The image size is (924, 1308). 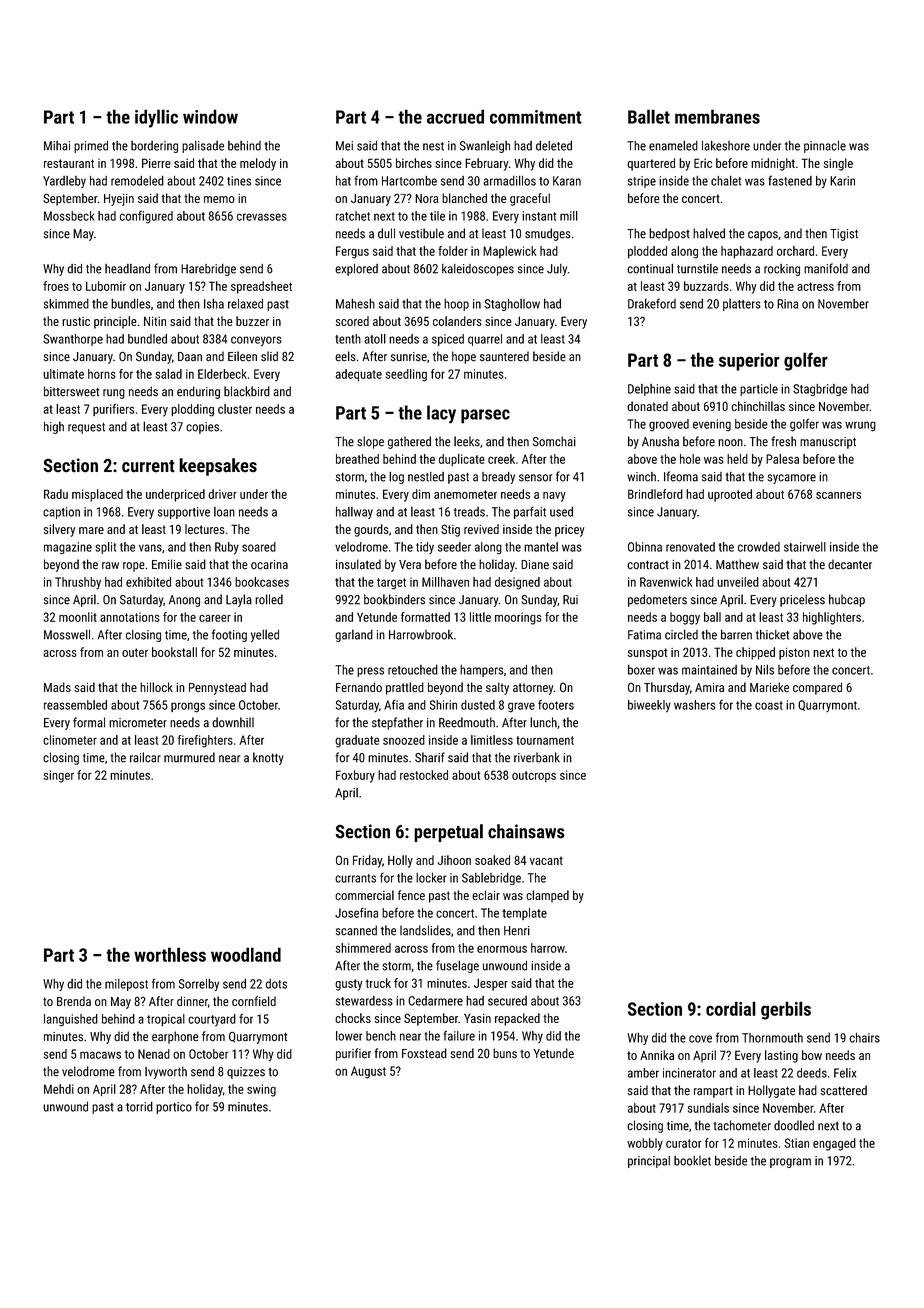 I want to click on Amira, so click(x=709, y=687).
